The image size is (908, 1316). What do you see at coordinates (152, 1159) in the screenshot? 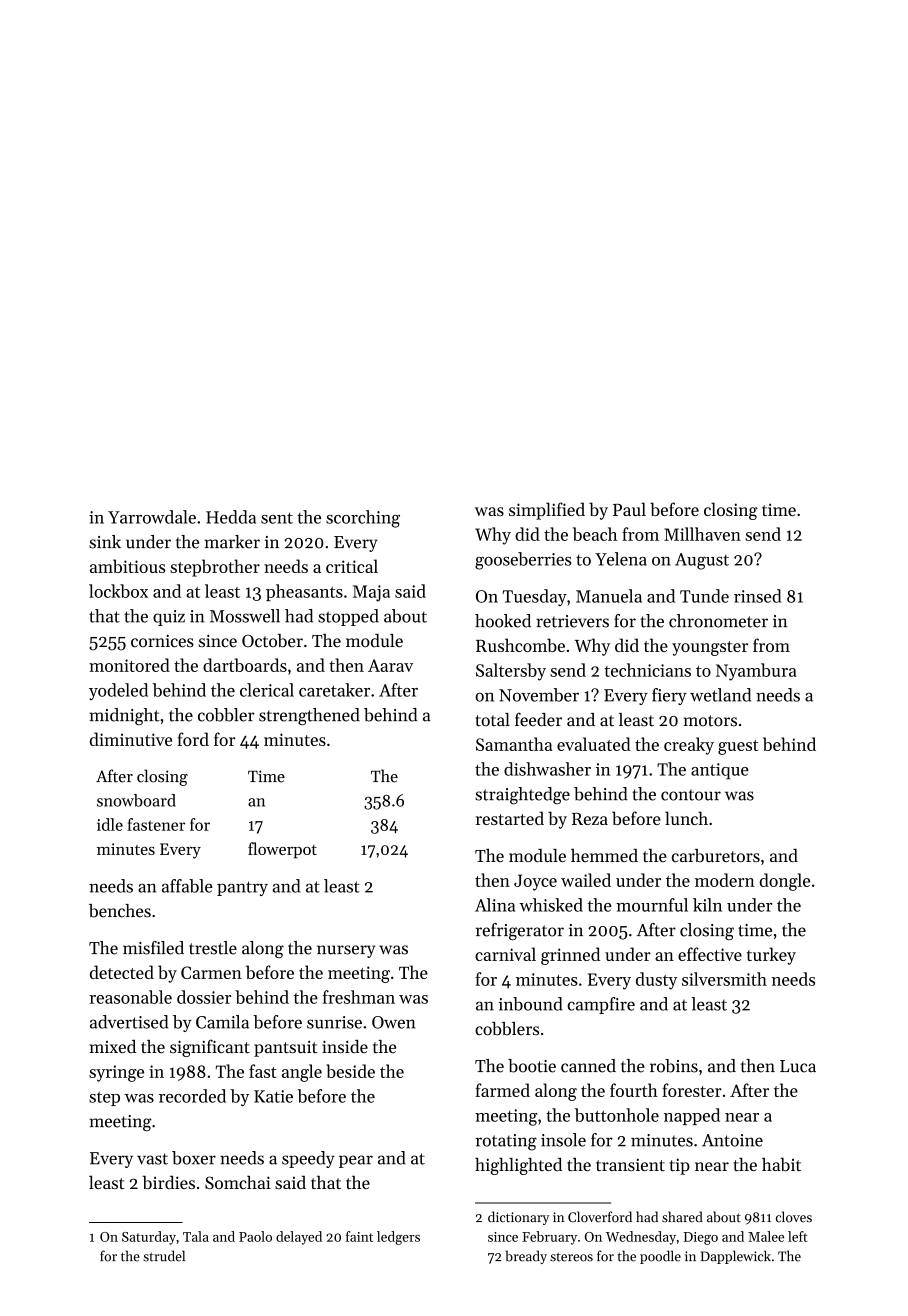
I see `vast` at bounding box center [152, 1159].
